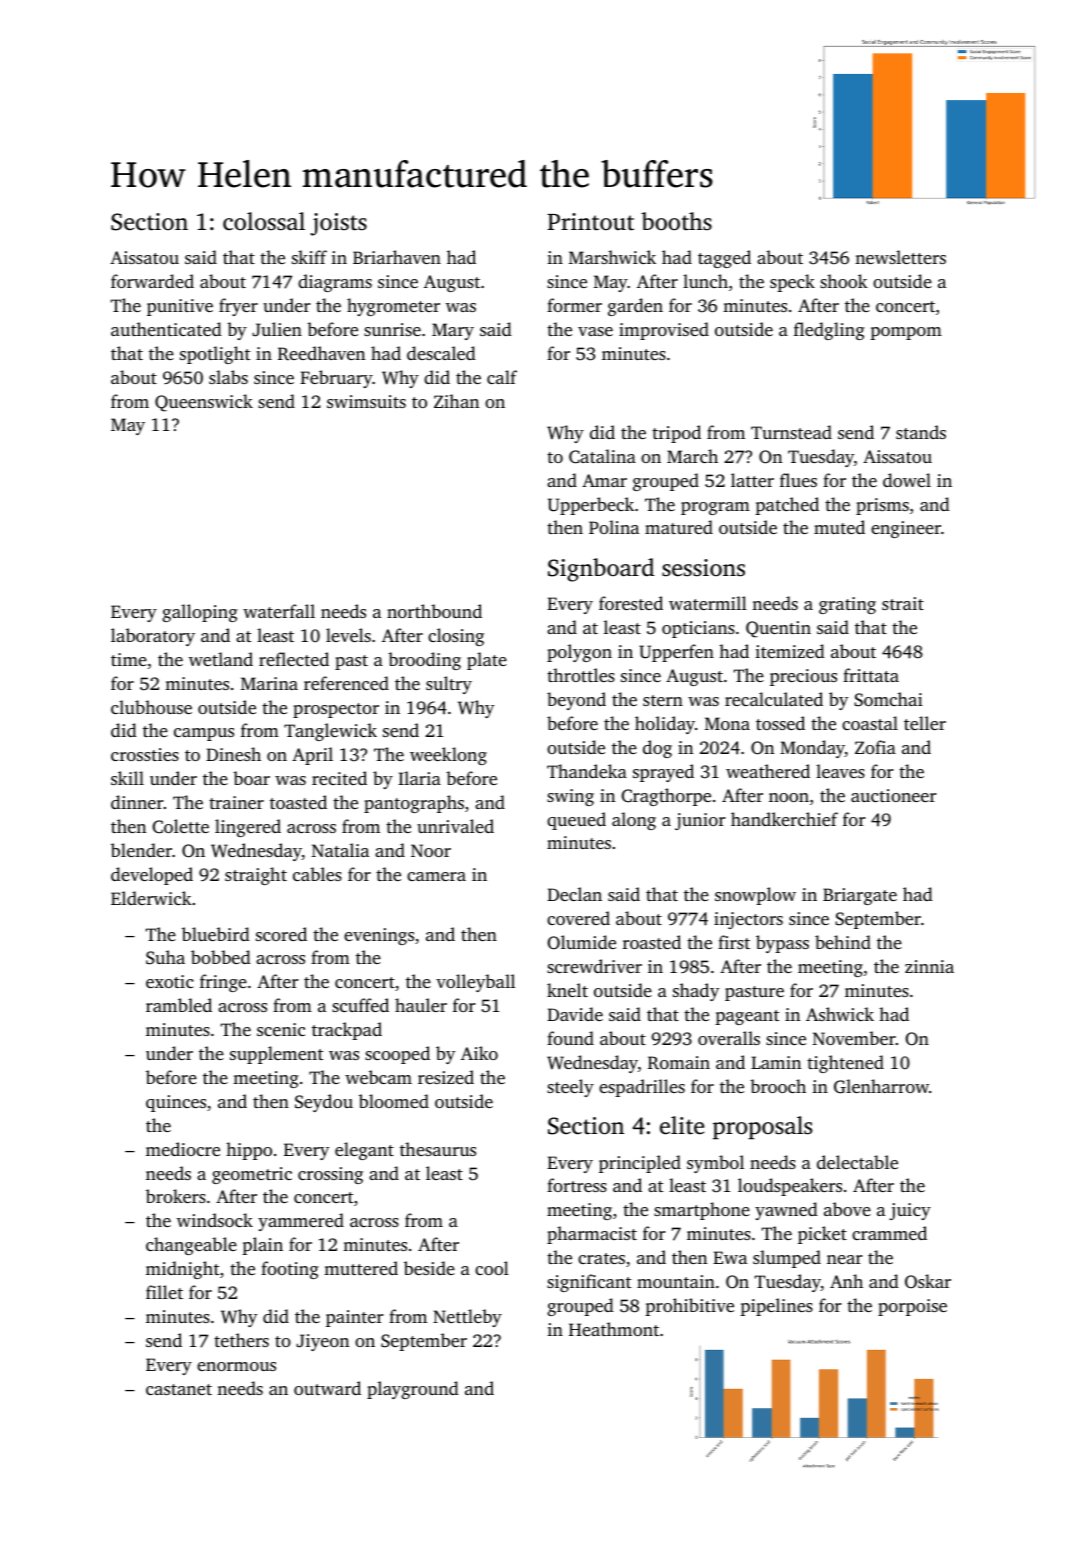 This screenshot has height=1544, width=1066. Describe the element at coordinates (925, 723) in the screenshot. I see `teller` at that location.
